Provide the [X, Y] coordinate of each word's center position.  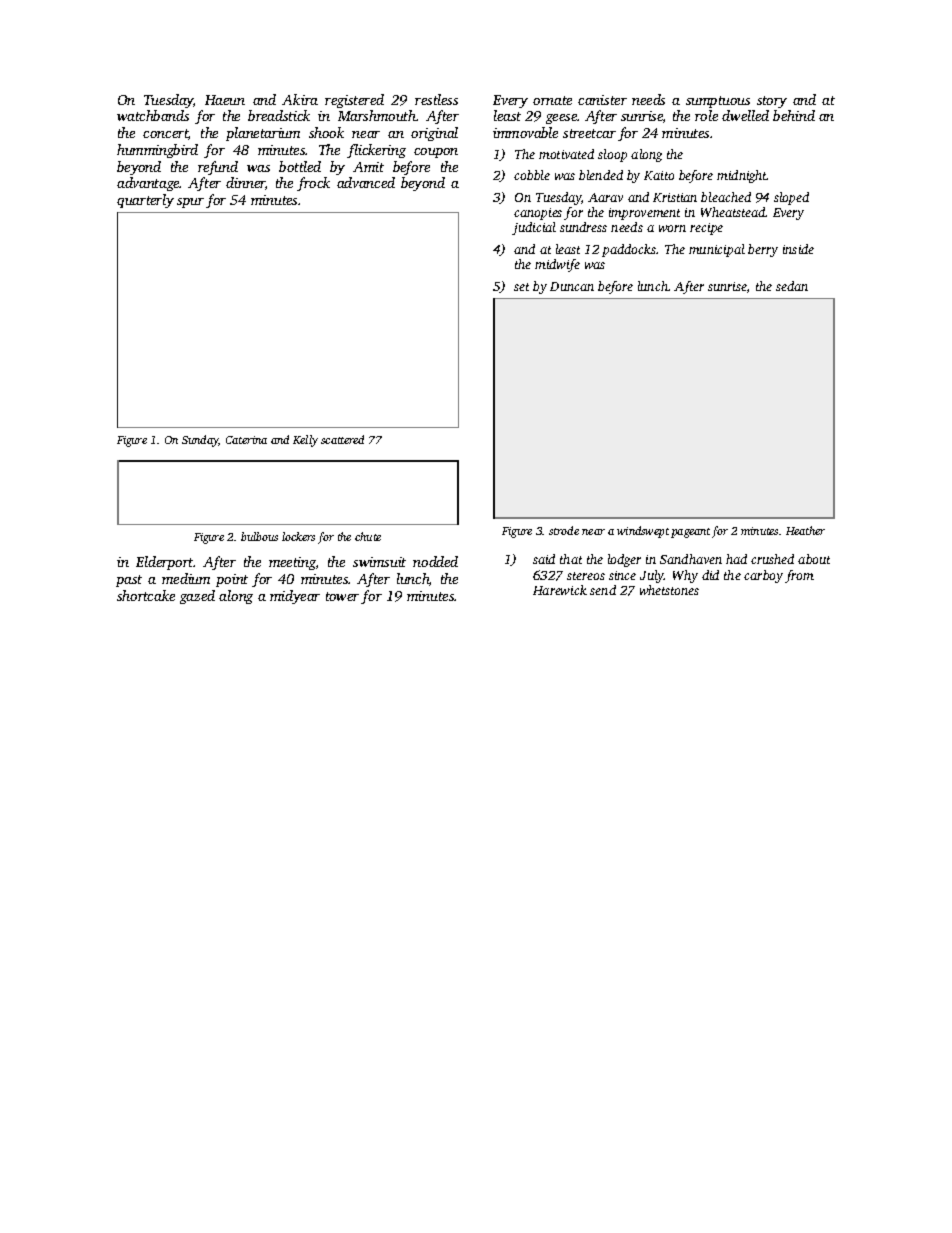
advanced [366, 182]
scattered [342, 439]
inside [798, 249]
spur [190, 203]
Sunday [200, 441]
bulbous [259, 536]
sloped [791, 198]
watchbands [153, 115]
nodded [435, 561]
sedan [792, 286]
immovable [525, 132]
